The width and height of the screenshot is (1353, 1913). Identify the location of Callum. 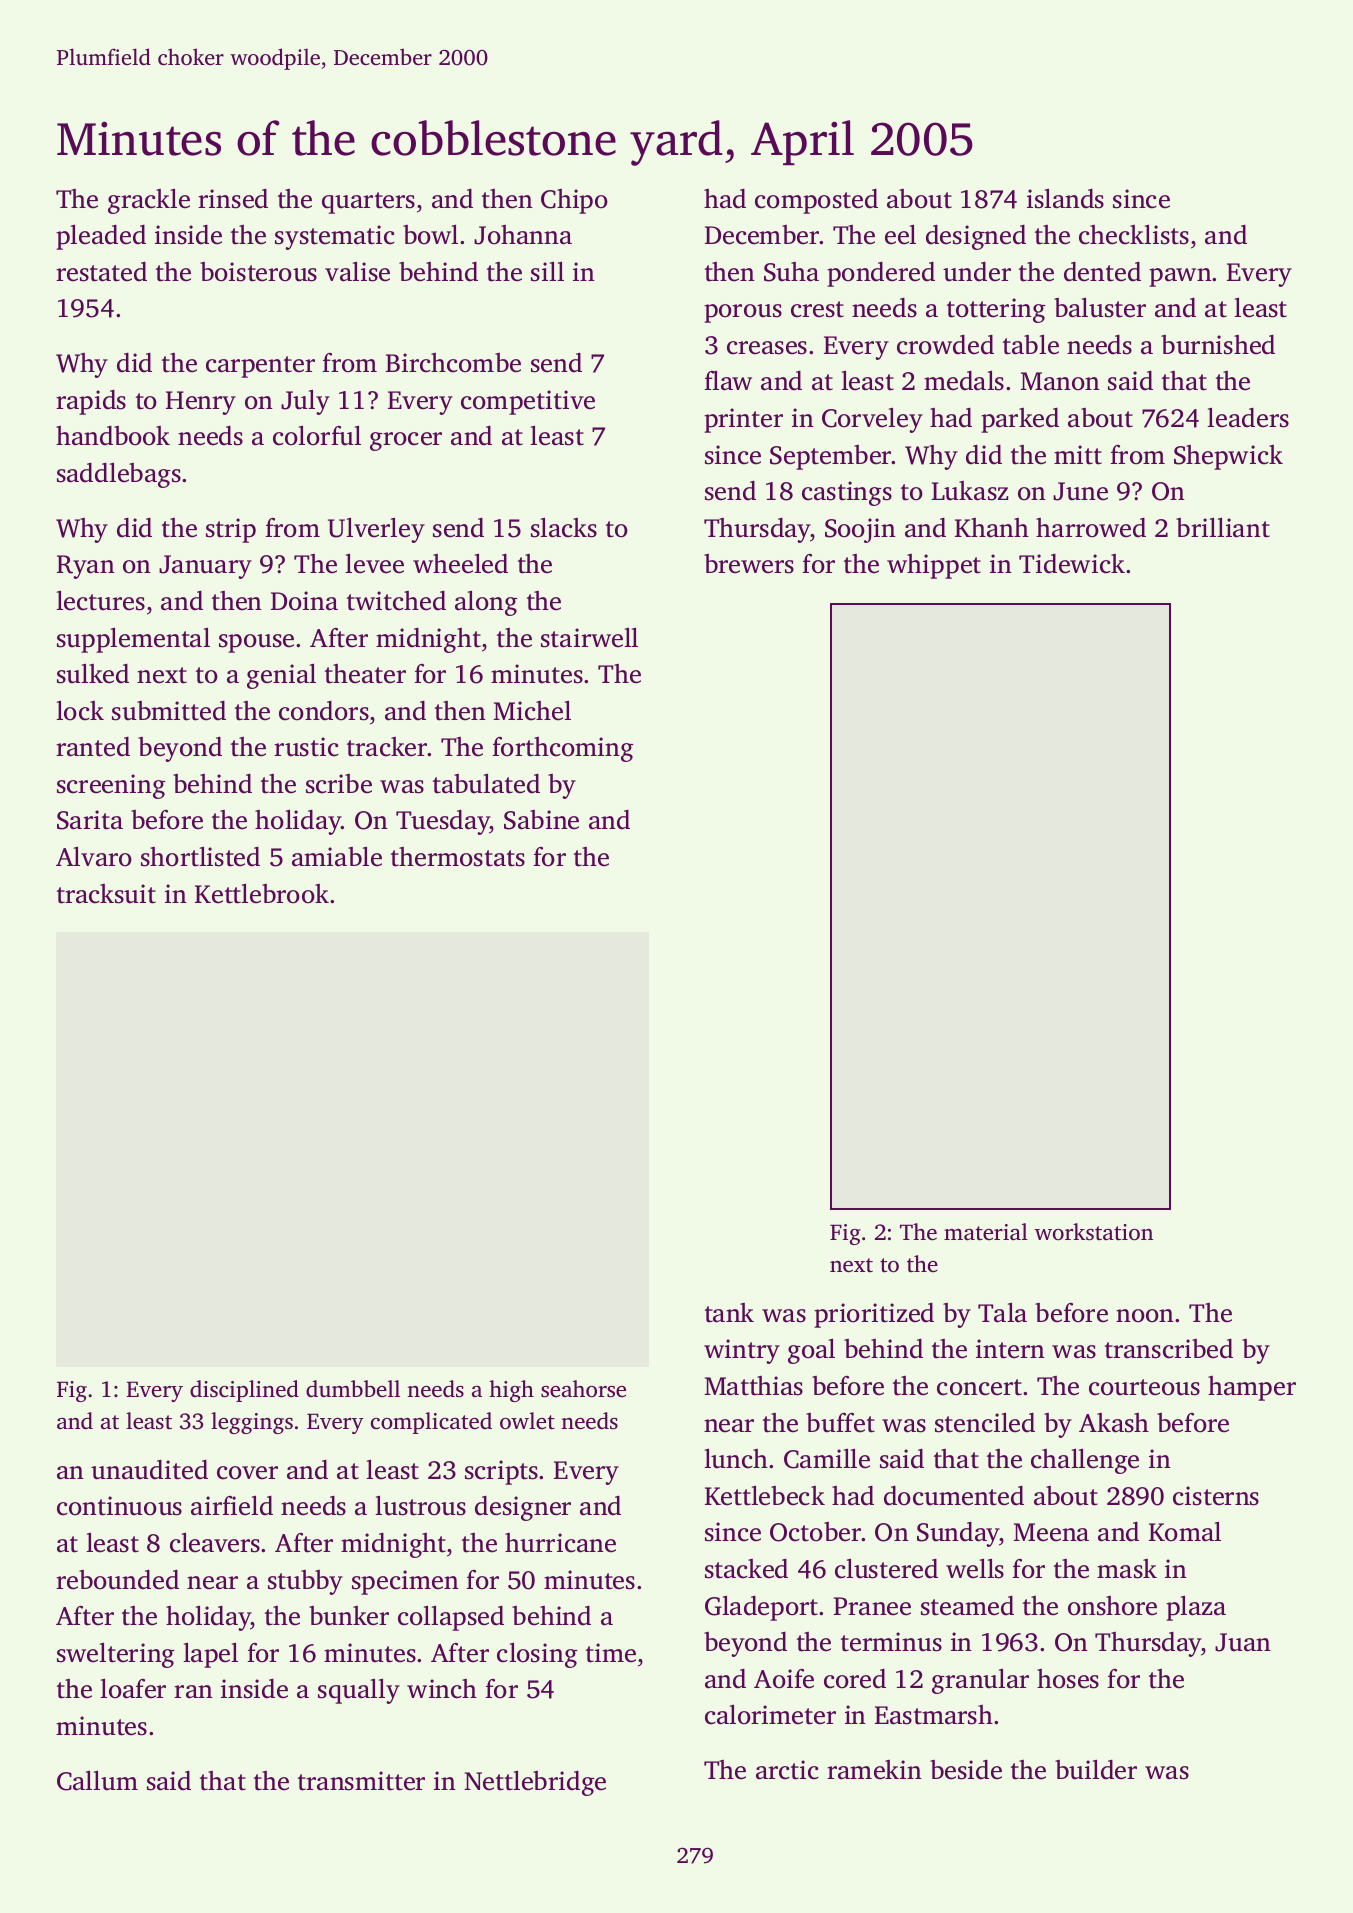
(97, 1780).
